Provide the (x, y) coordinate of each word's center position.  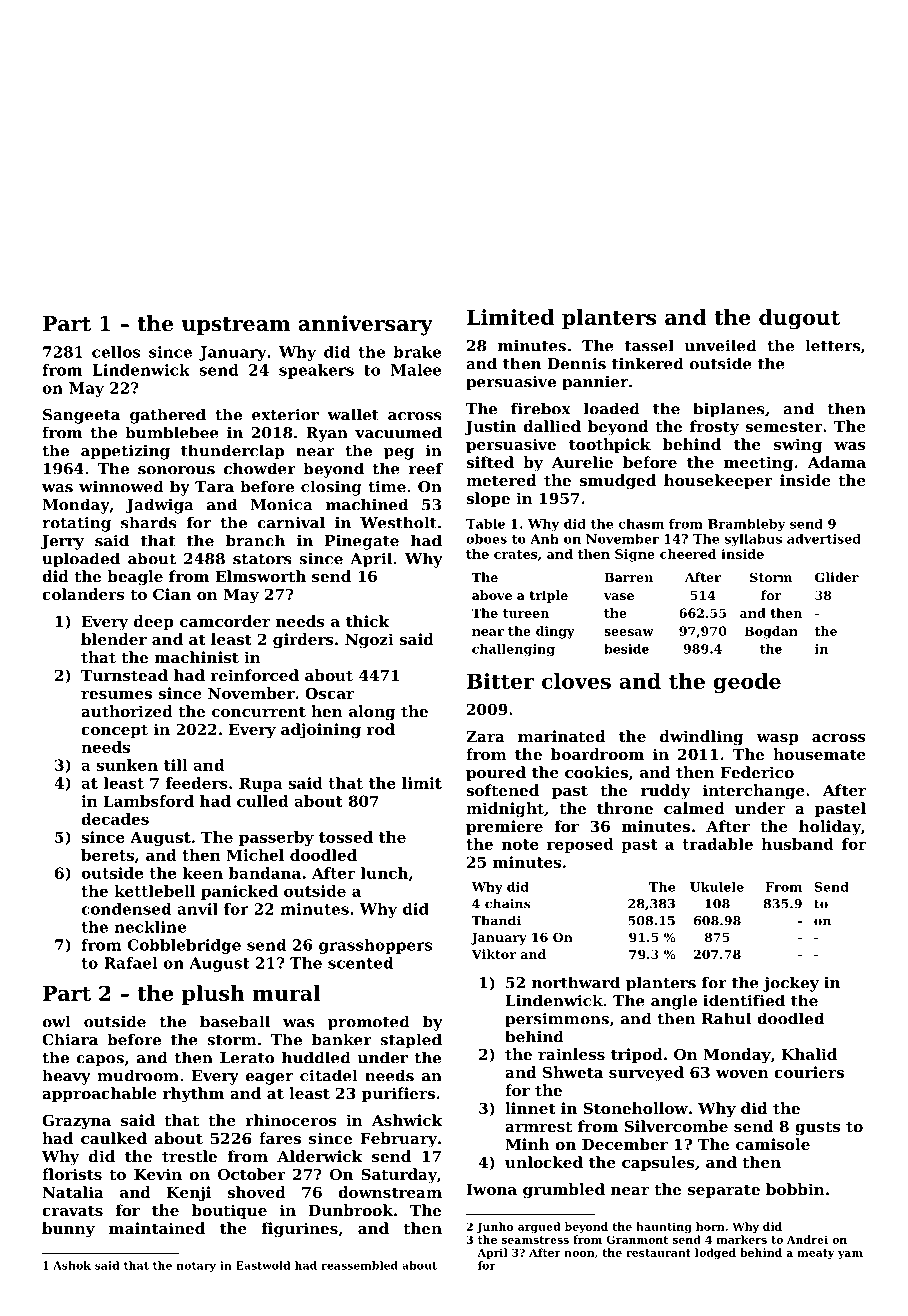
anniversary (365, 325)
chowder (260, 468)
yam (850, 1255)
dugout (799, 319)
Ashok (72, 1265)
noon (579, 1254)
